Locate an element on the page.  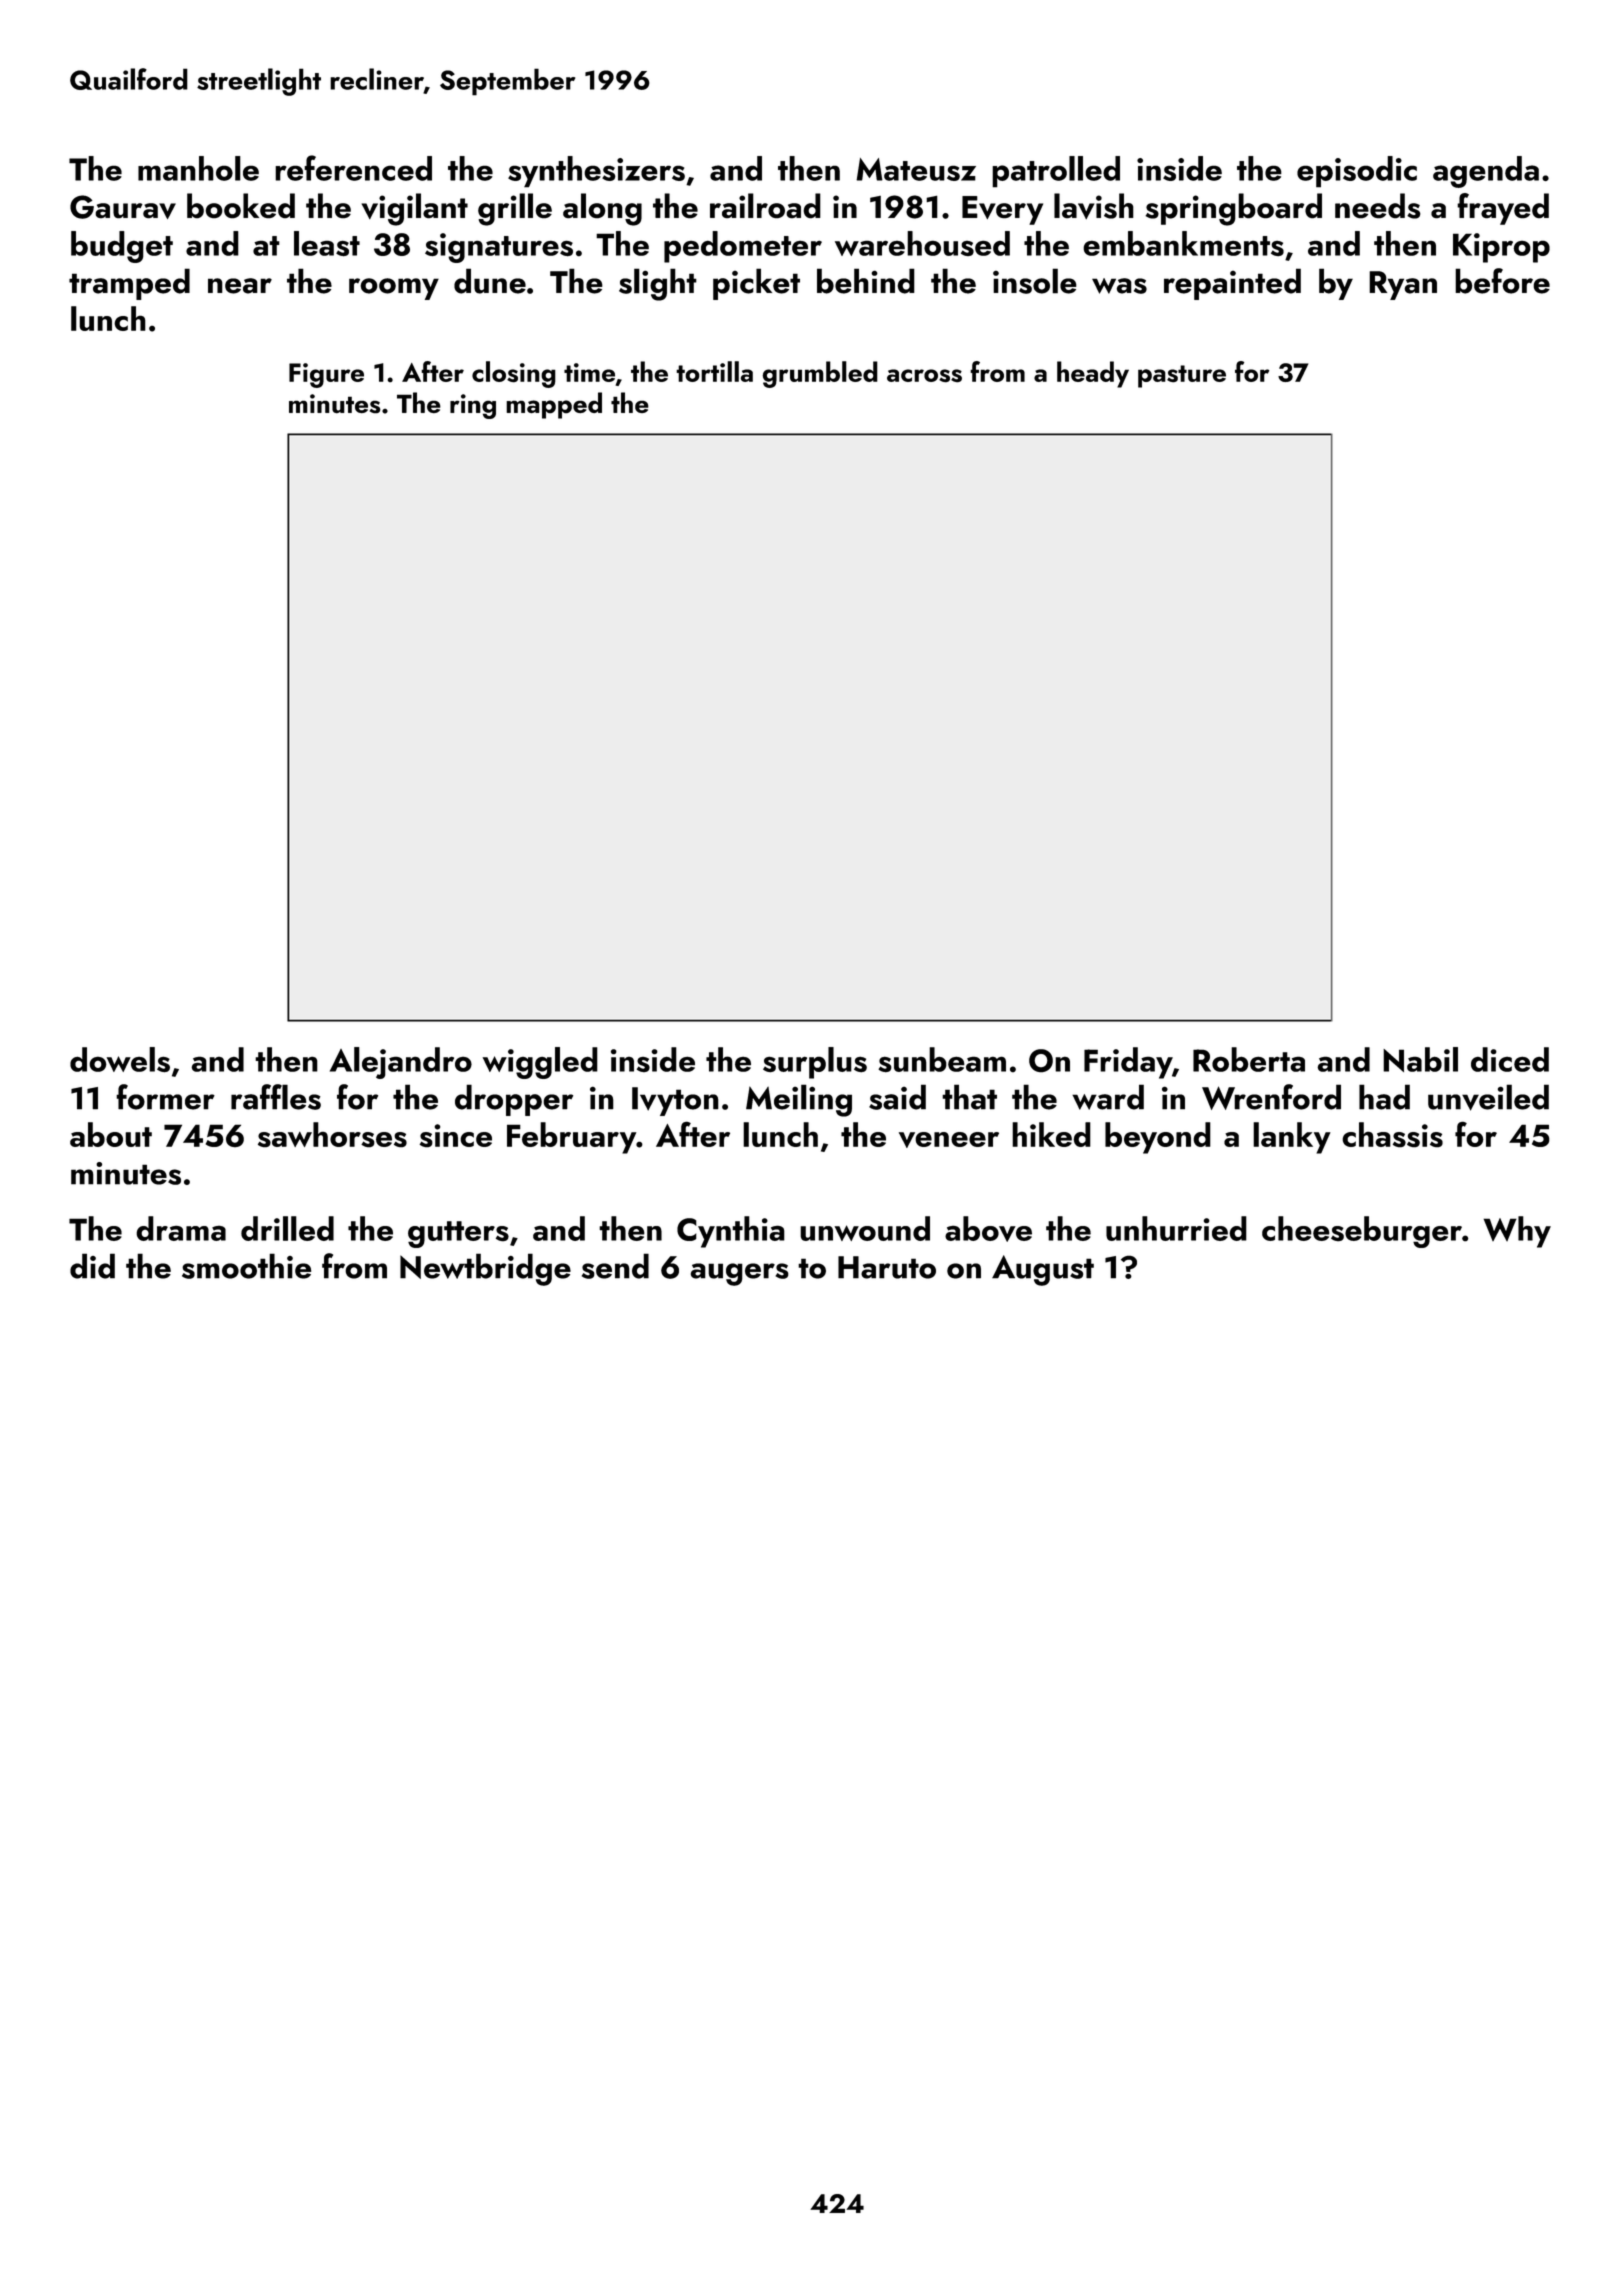
synthesizers is located at coordinates (596, 172).
